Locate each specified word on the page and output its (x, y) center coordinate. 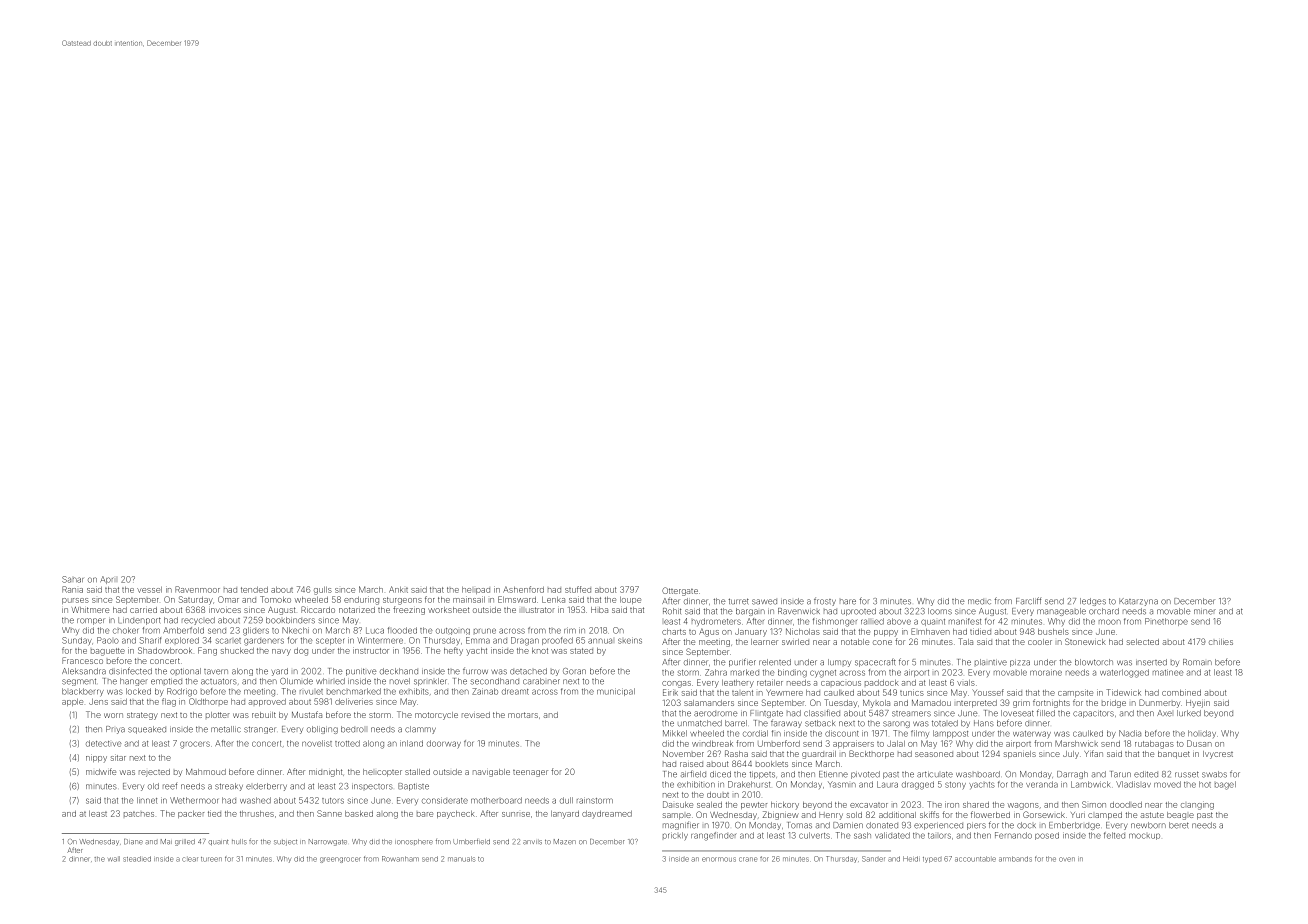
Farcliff (1028, 601)
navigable (491, 773)
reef (170, 786)
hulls (239, 842)
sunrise (516, 814)
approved (267, 702)
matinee (1168, 672)
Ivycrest (1218, 755)
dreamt (515, 691)
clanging (1197, 805)
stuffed (578, 589)
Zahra (716, 672)
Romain (1197, 662)
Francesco (82, 660)
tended (254, 589)
